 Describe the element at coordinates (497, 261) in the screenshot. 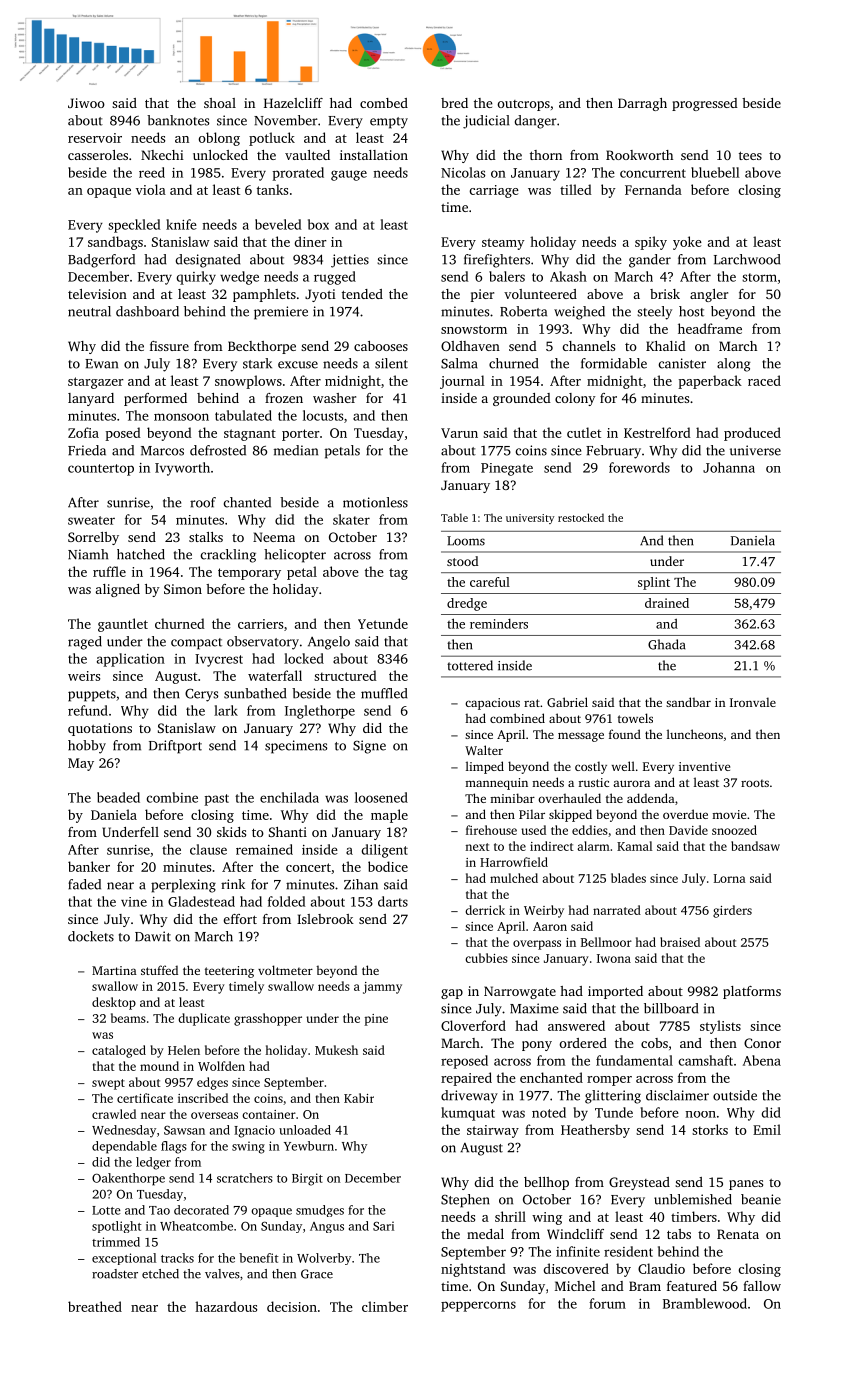

I see `firefighters` at that location.
